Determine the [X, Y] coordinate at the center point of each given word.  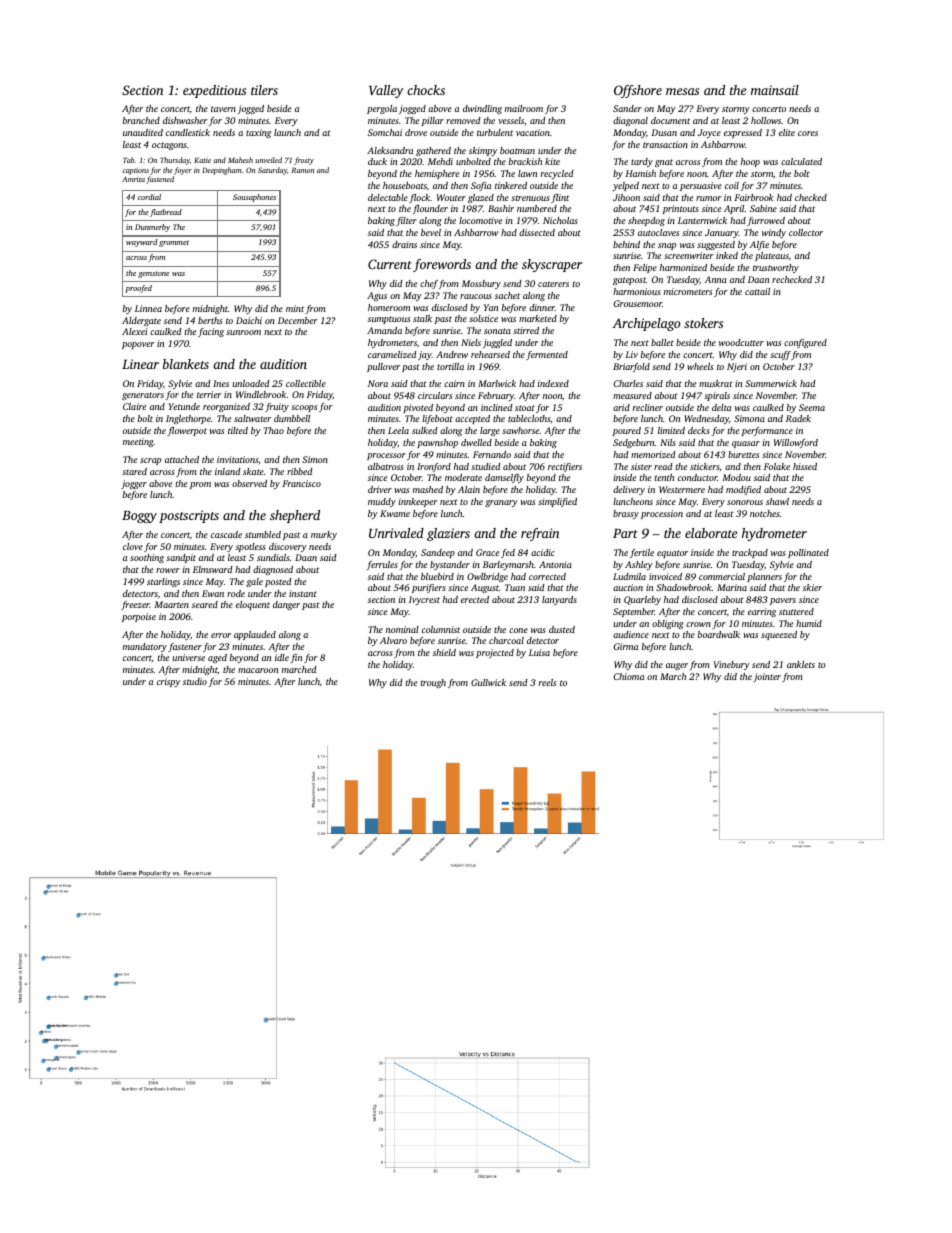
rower [168, 570]
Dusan [664, 132]
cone [518, 630]
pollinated [808, 553]
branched [141, 120]
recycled [557, 174]
